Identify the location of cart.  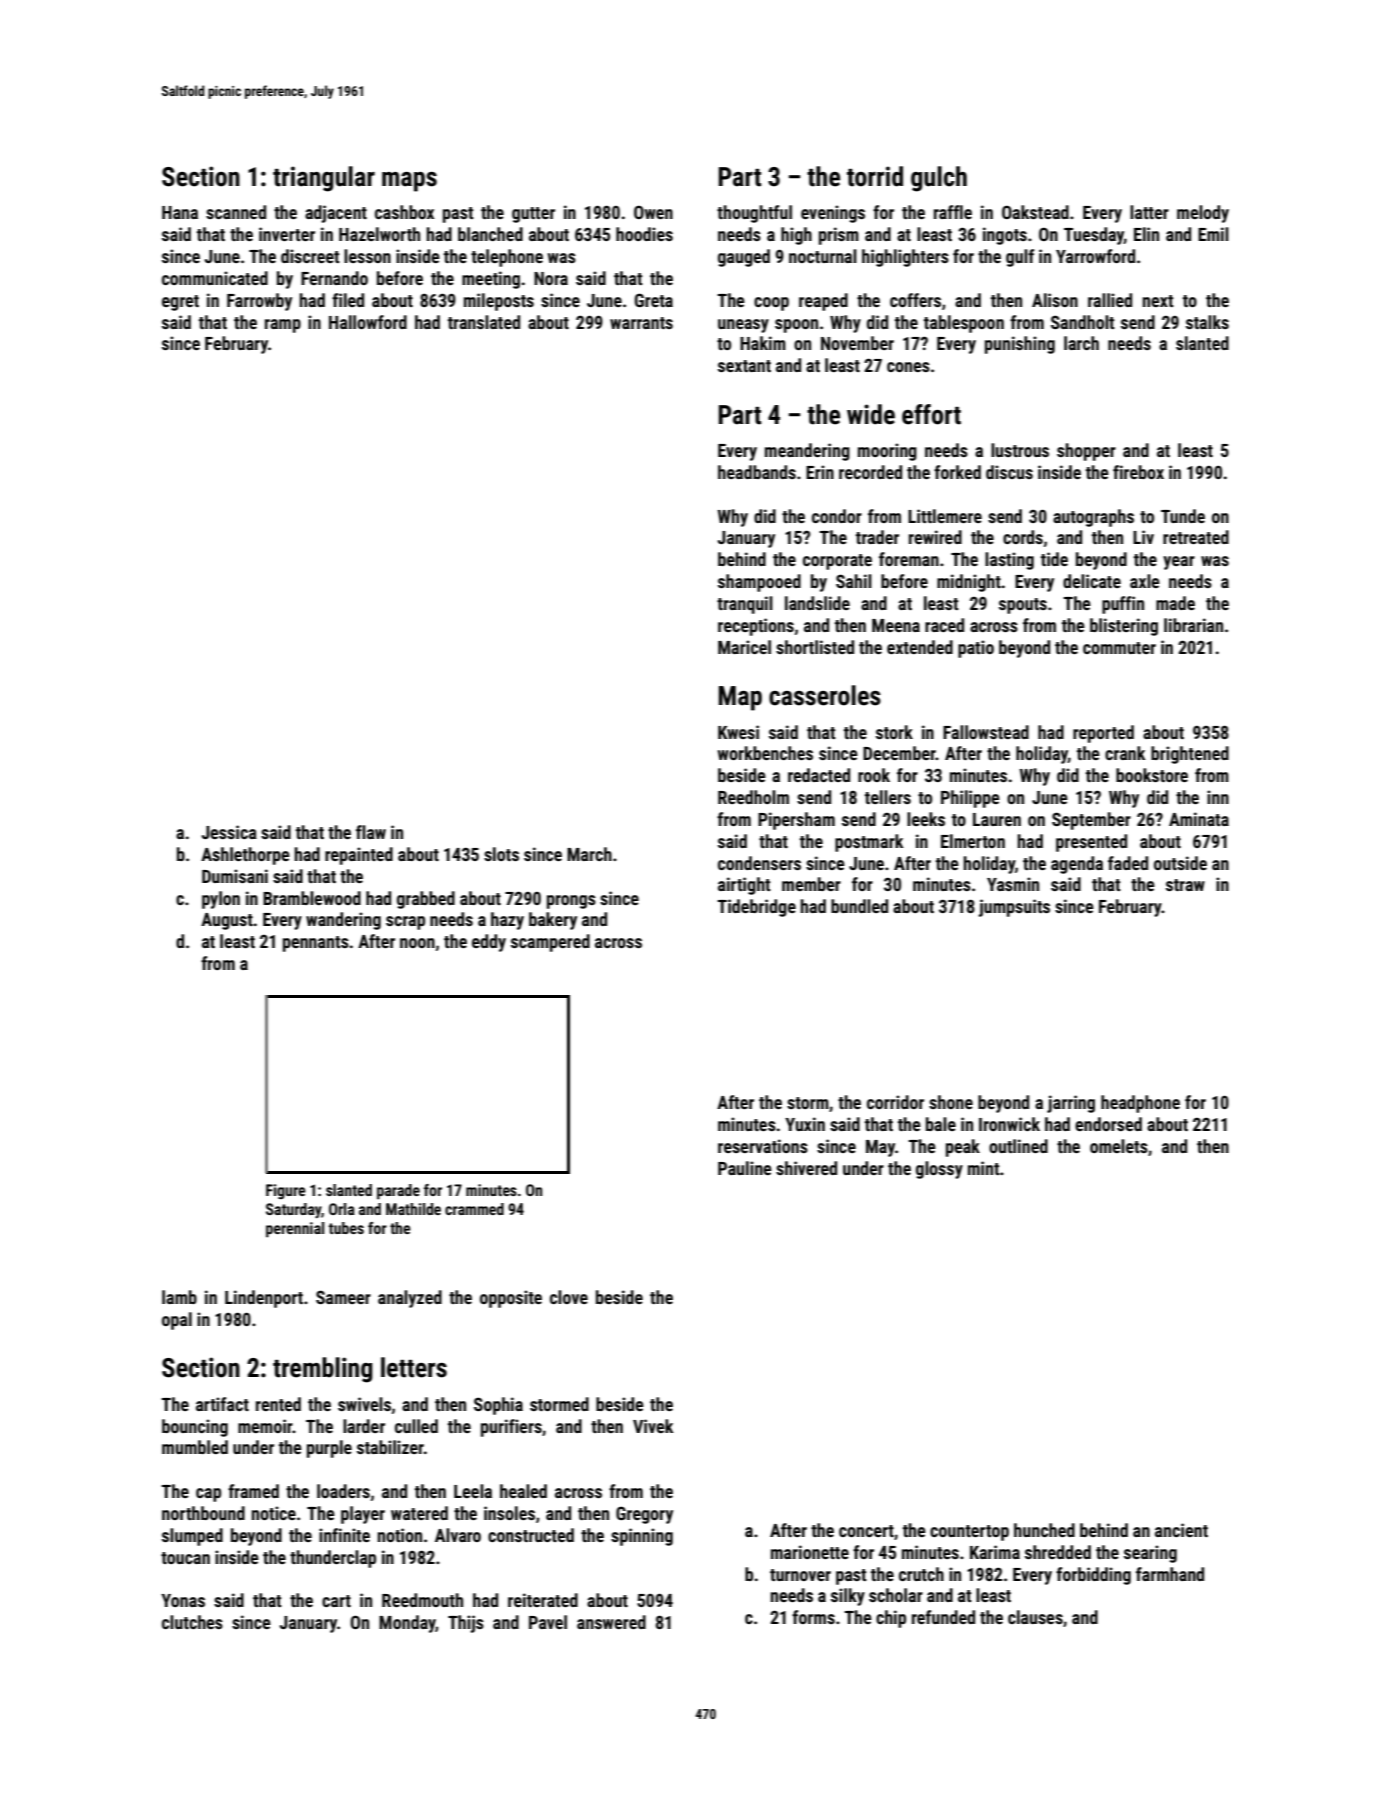
(336, 1601).
